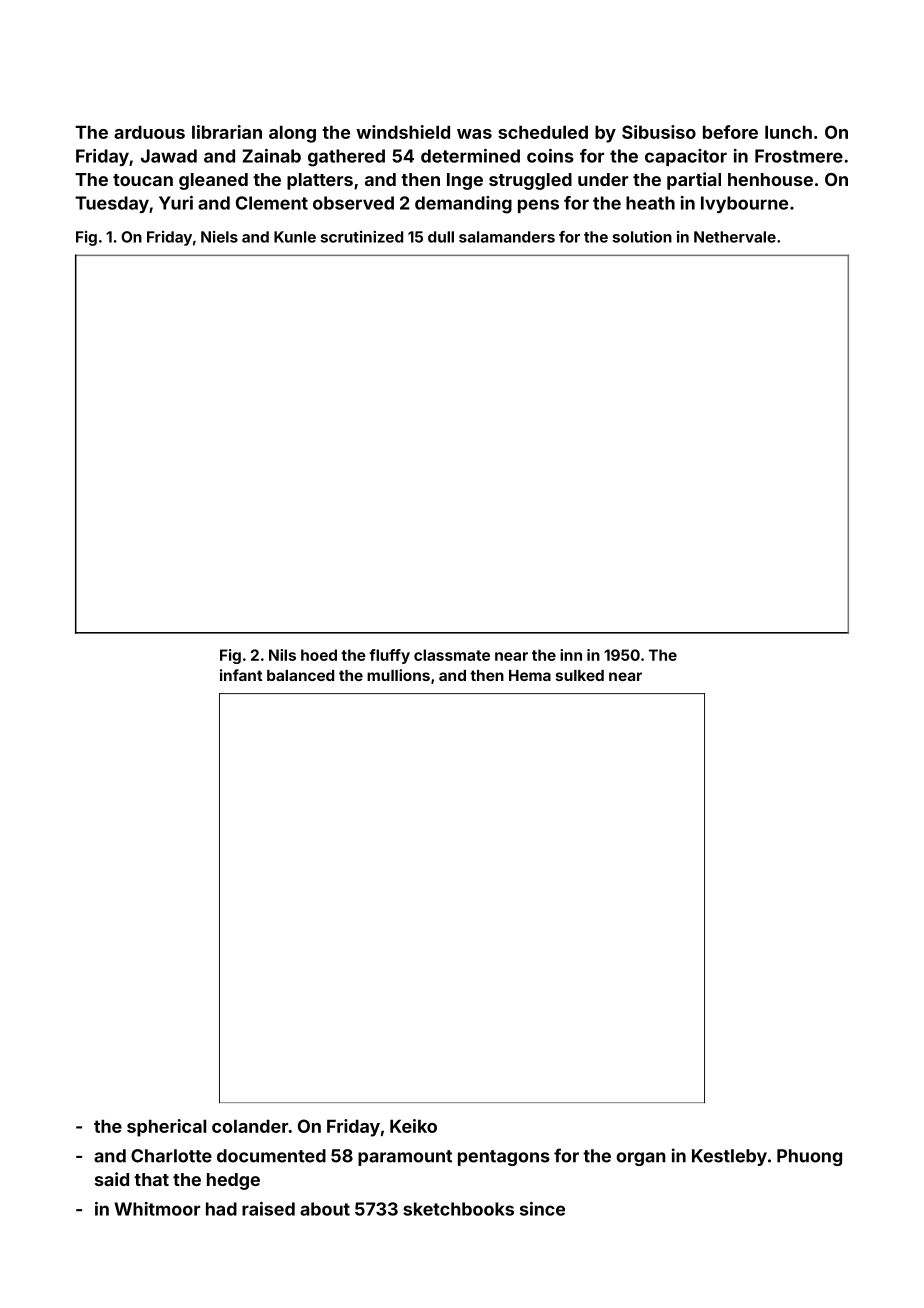 The image size is (924, 1308). I want to click on librarian, so click(227, 132).
